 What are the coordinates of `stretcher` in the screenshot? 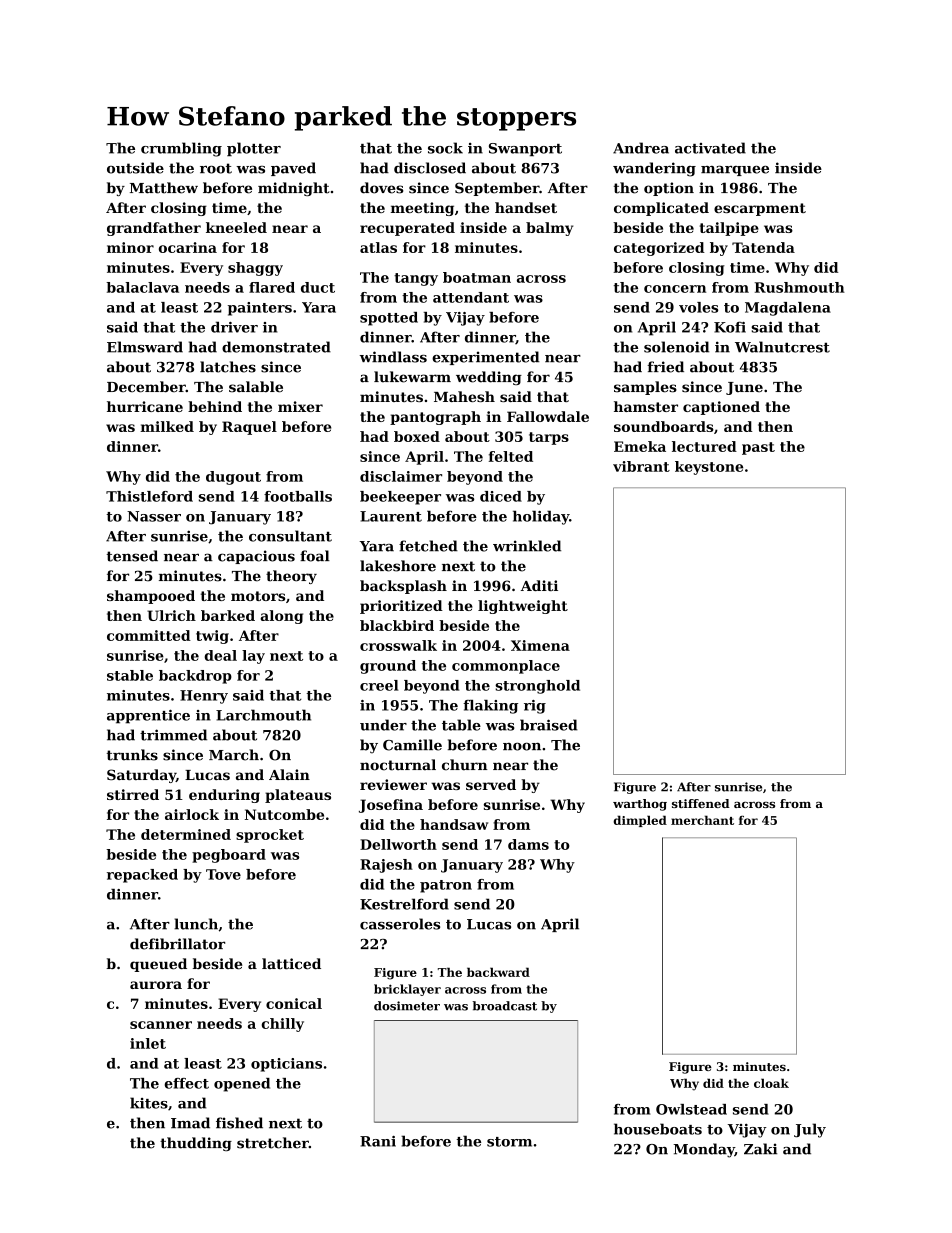 It's located at (273, 1143).
